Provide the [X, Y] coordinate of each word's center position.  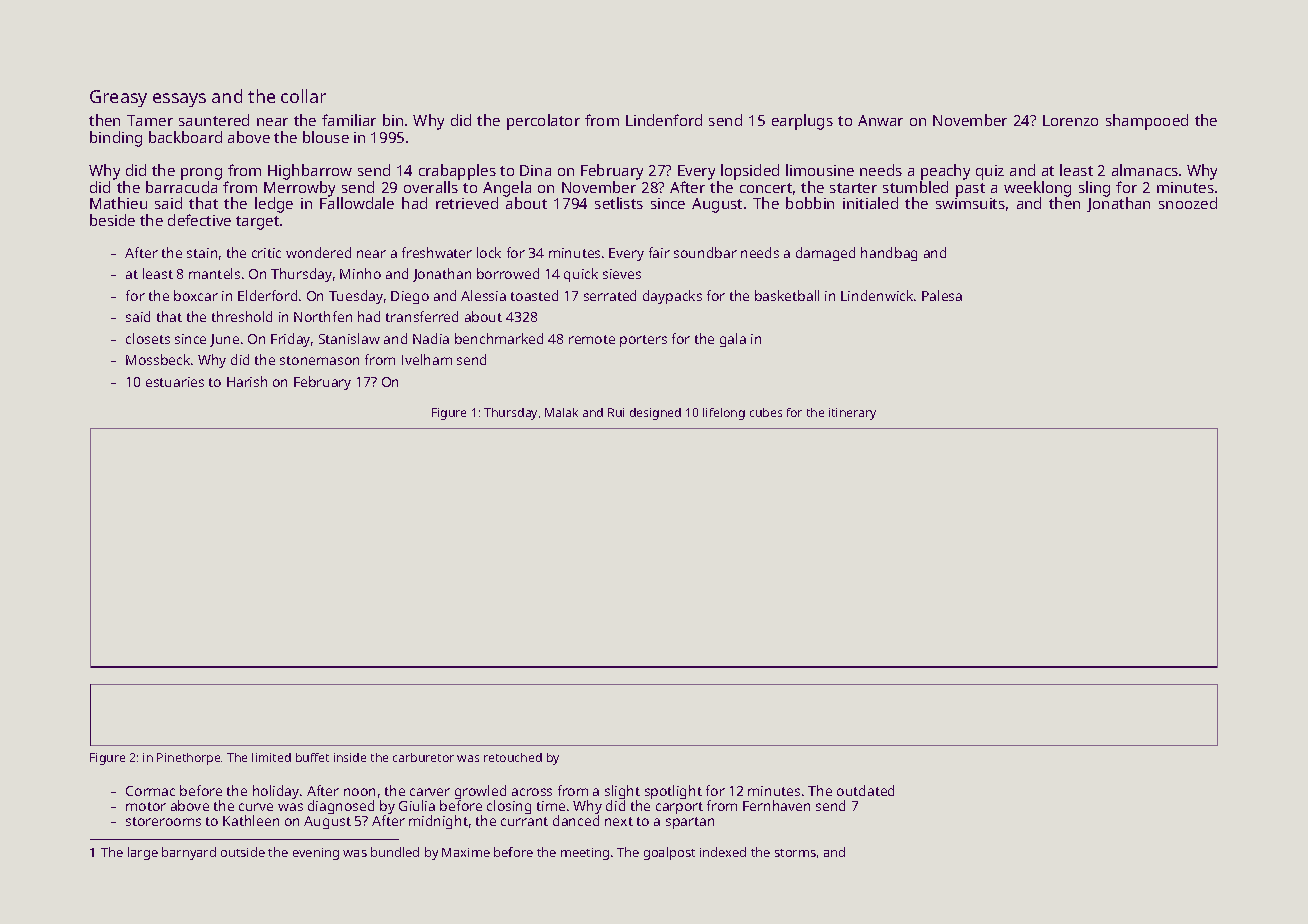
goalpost [669, 853]
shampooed [1147, 122]
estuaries [175, 382]
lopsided [750, 172]
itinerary [852, 414]
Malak [561, 412]
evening [316, 854]
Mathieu [118, 203]
